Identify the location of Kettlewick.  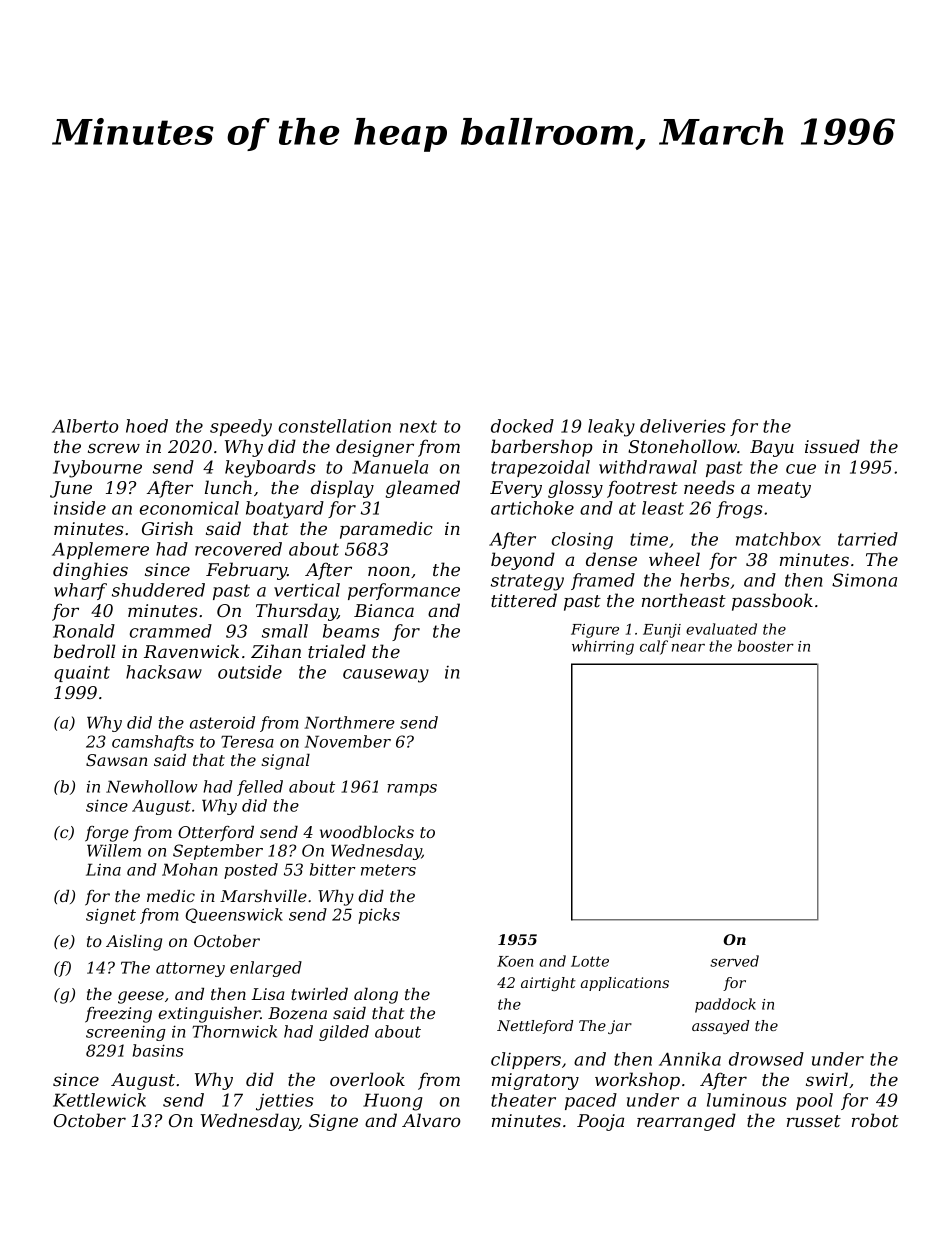
(99, 1100).
